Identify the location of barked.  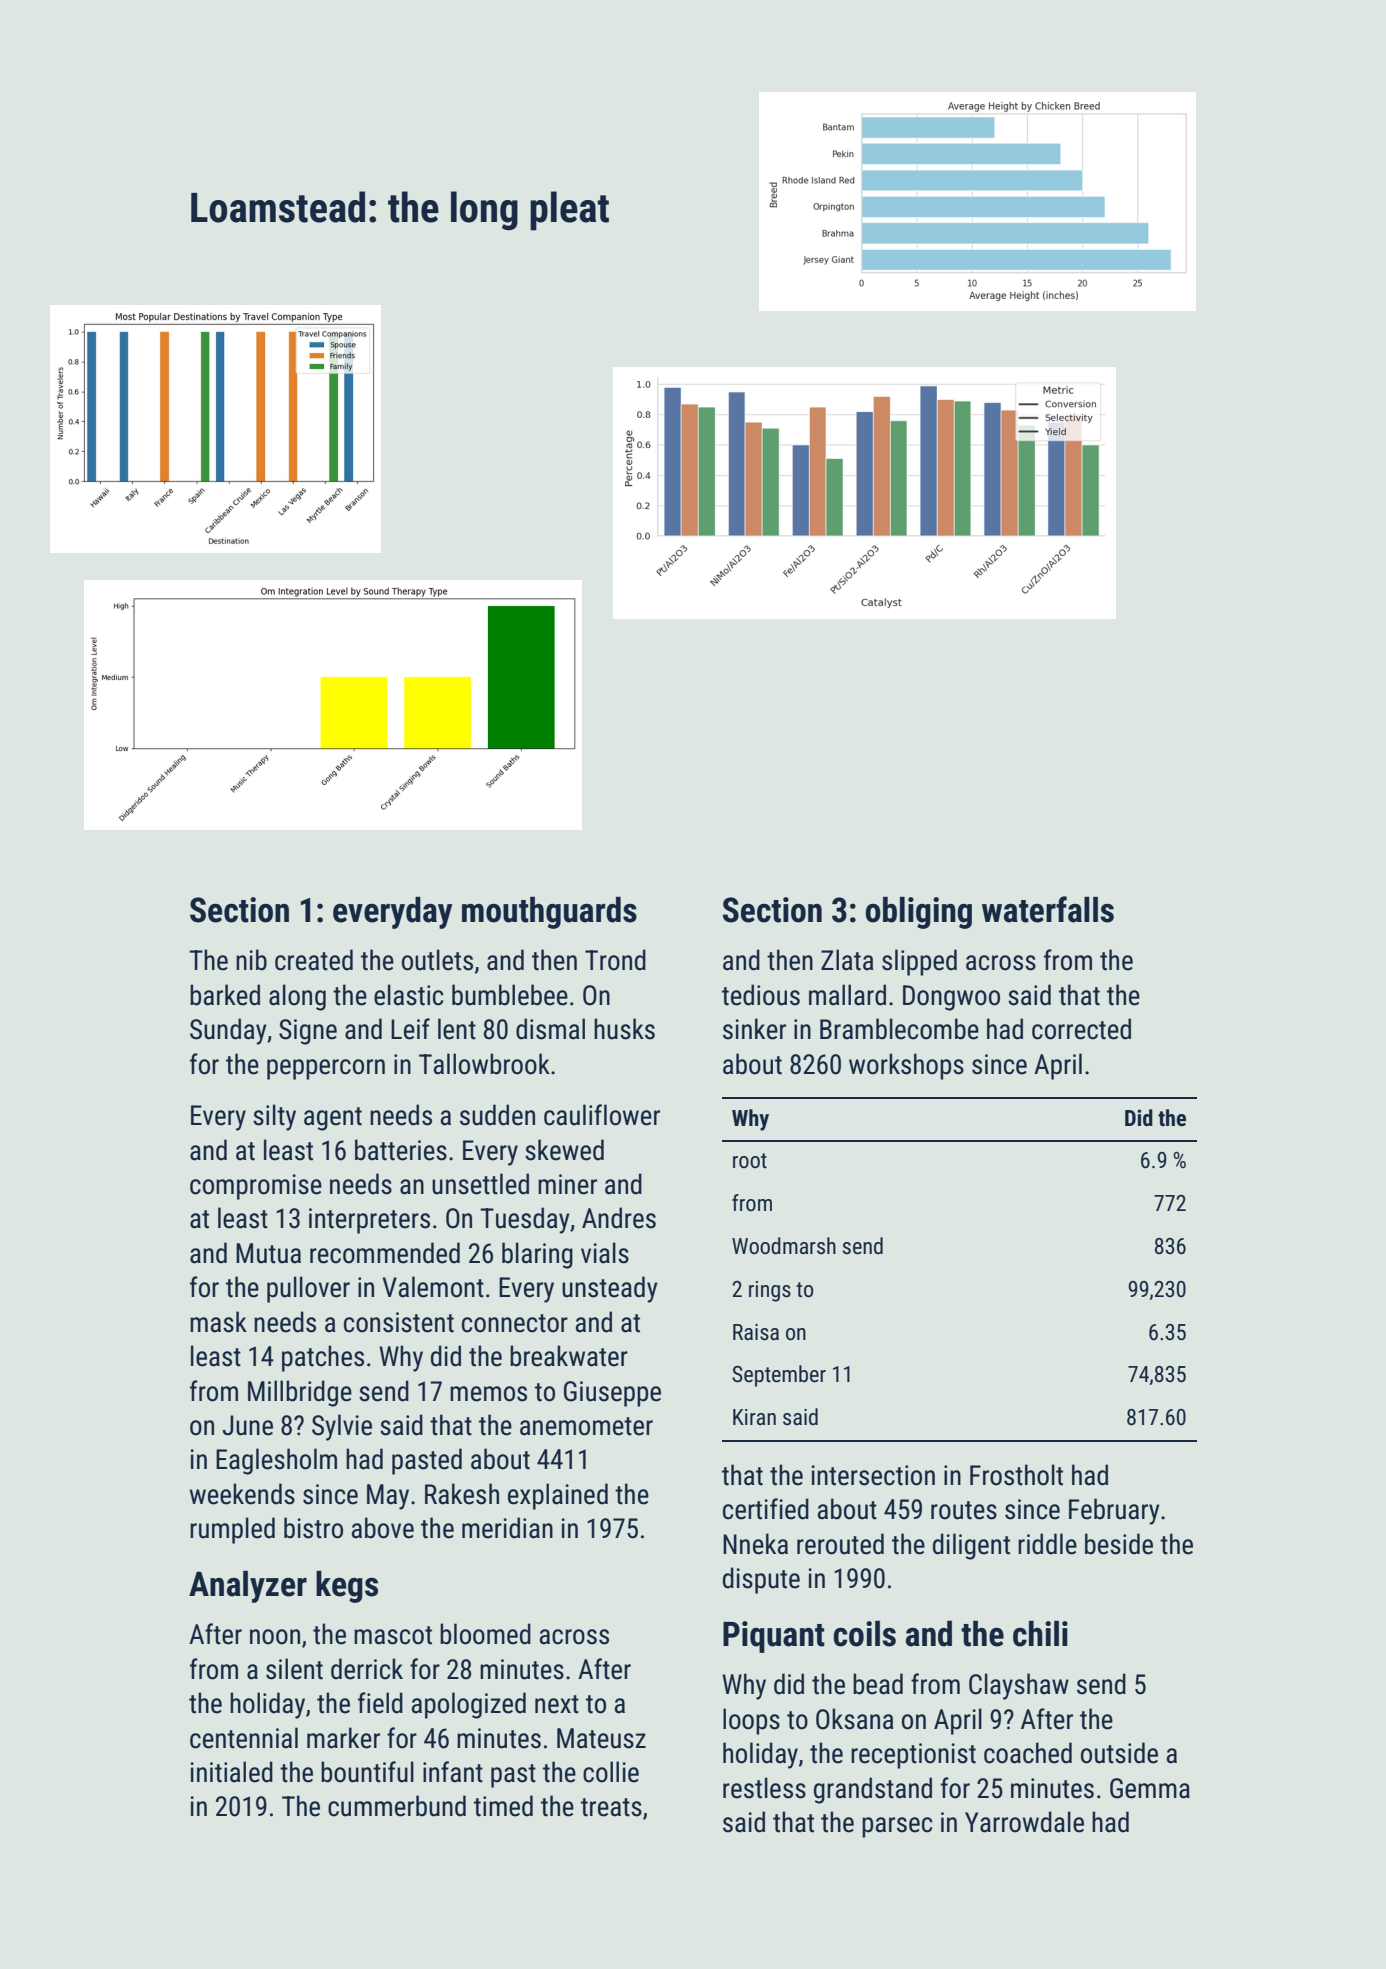
(225, 995).
